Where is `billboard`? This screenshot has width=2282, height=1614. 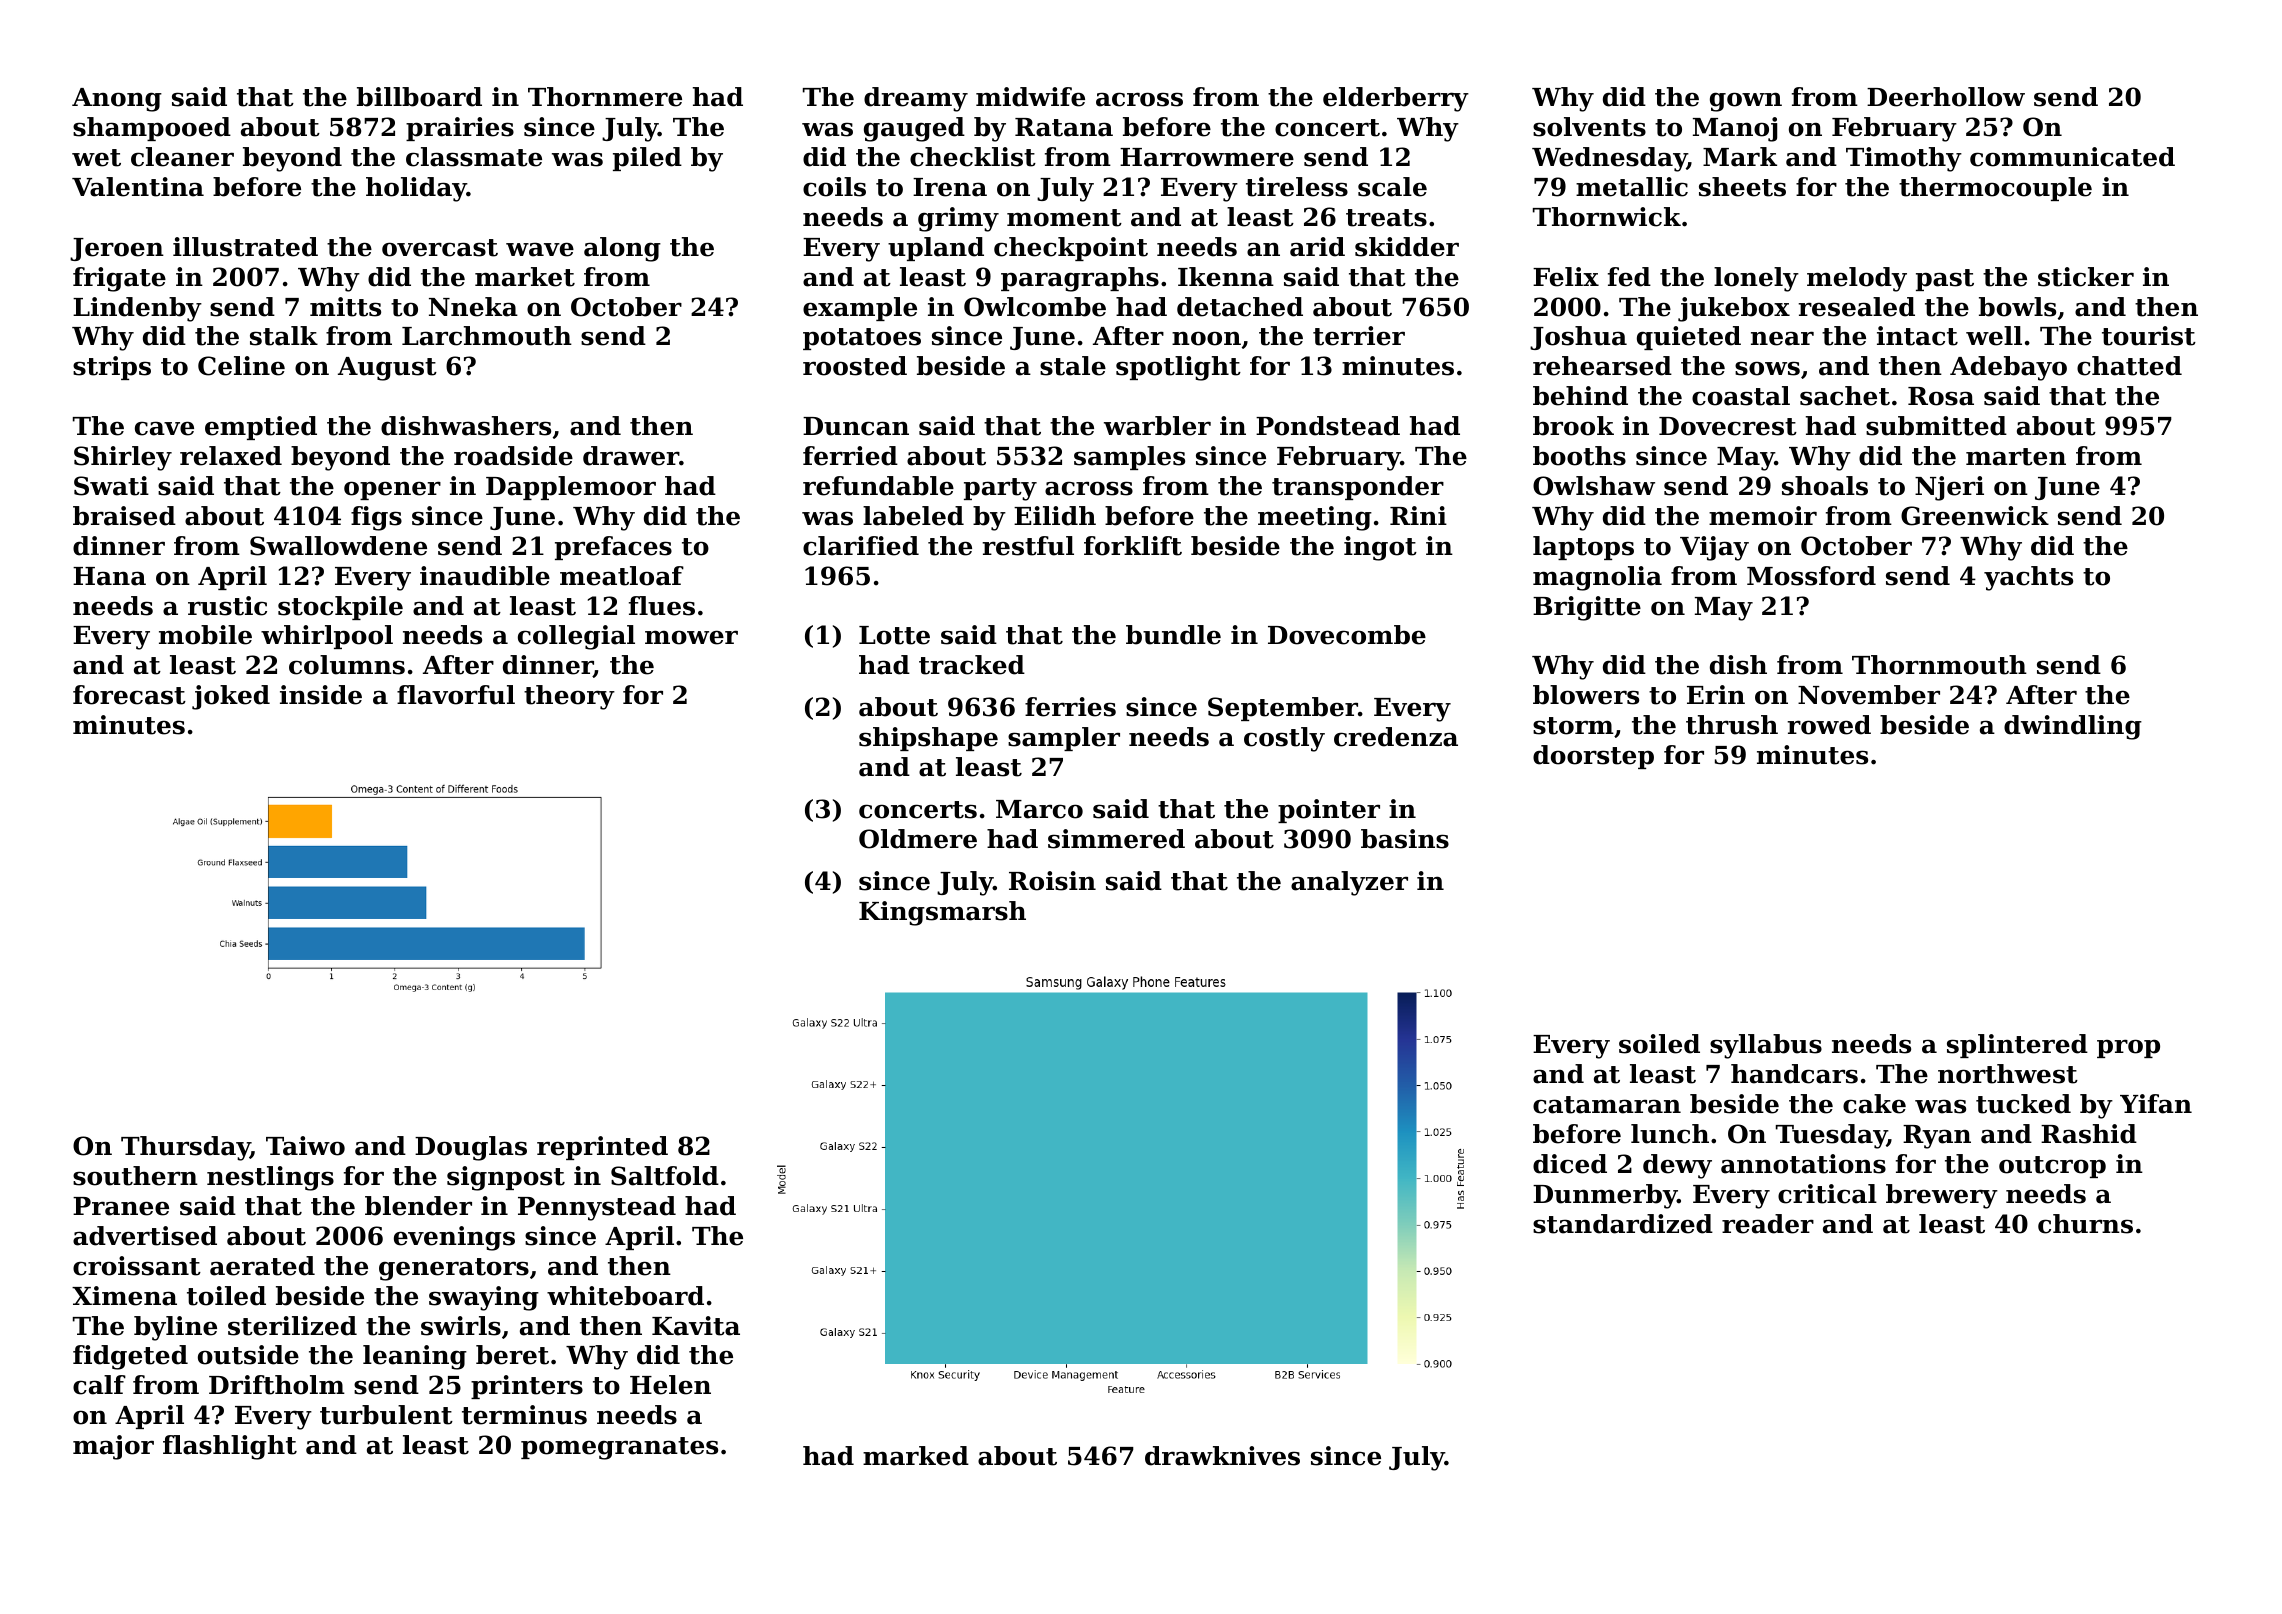 billboard is located at coordinates (419, 97).
